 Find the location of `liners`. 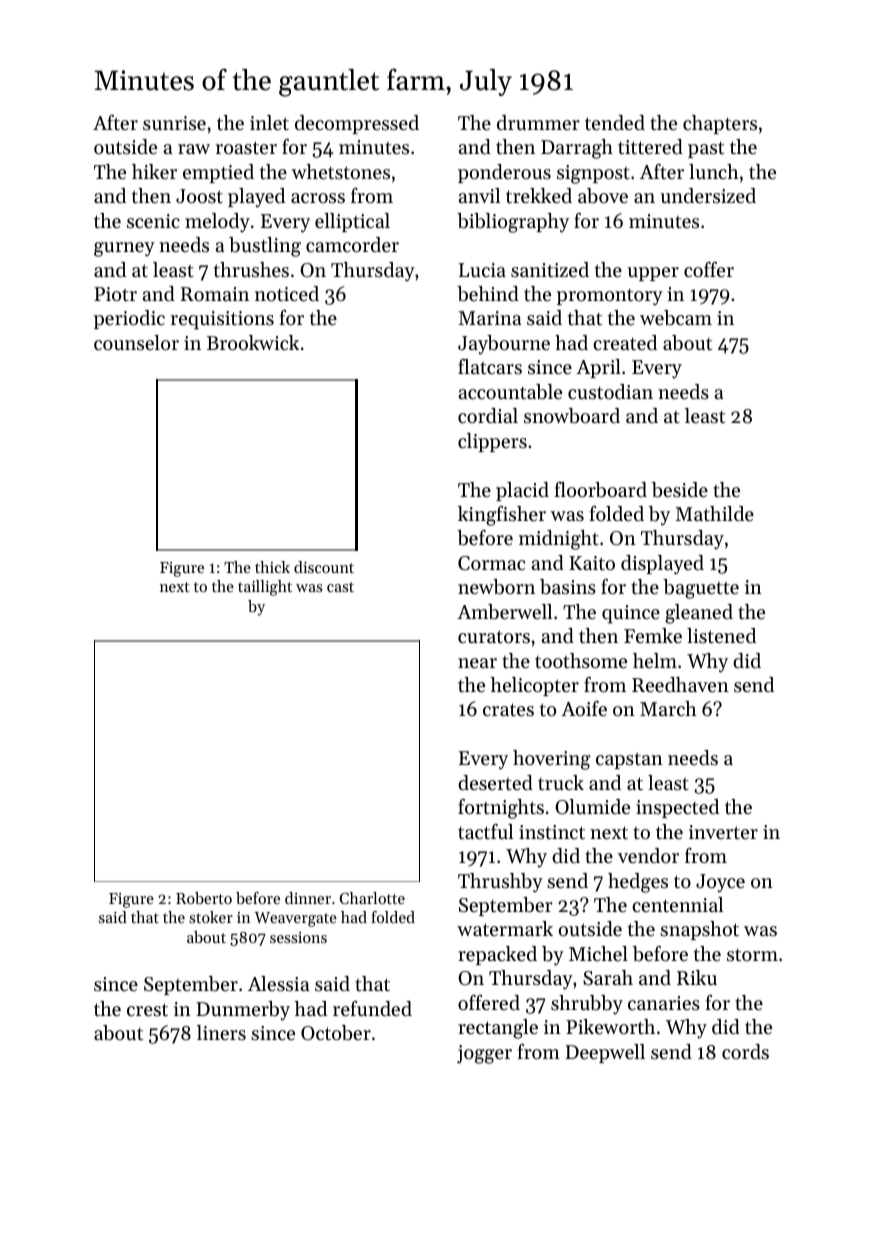

liners is located at coordinates (221, 1032).
